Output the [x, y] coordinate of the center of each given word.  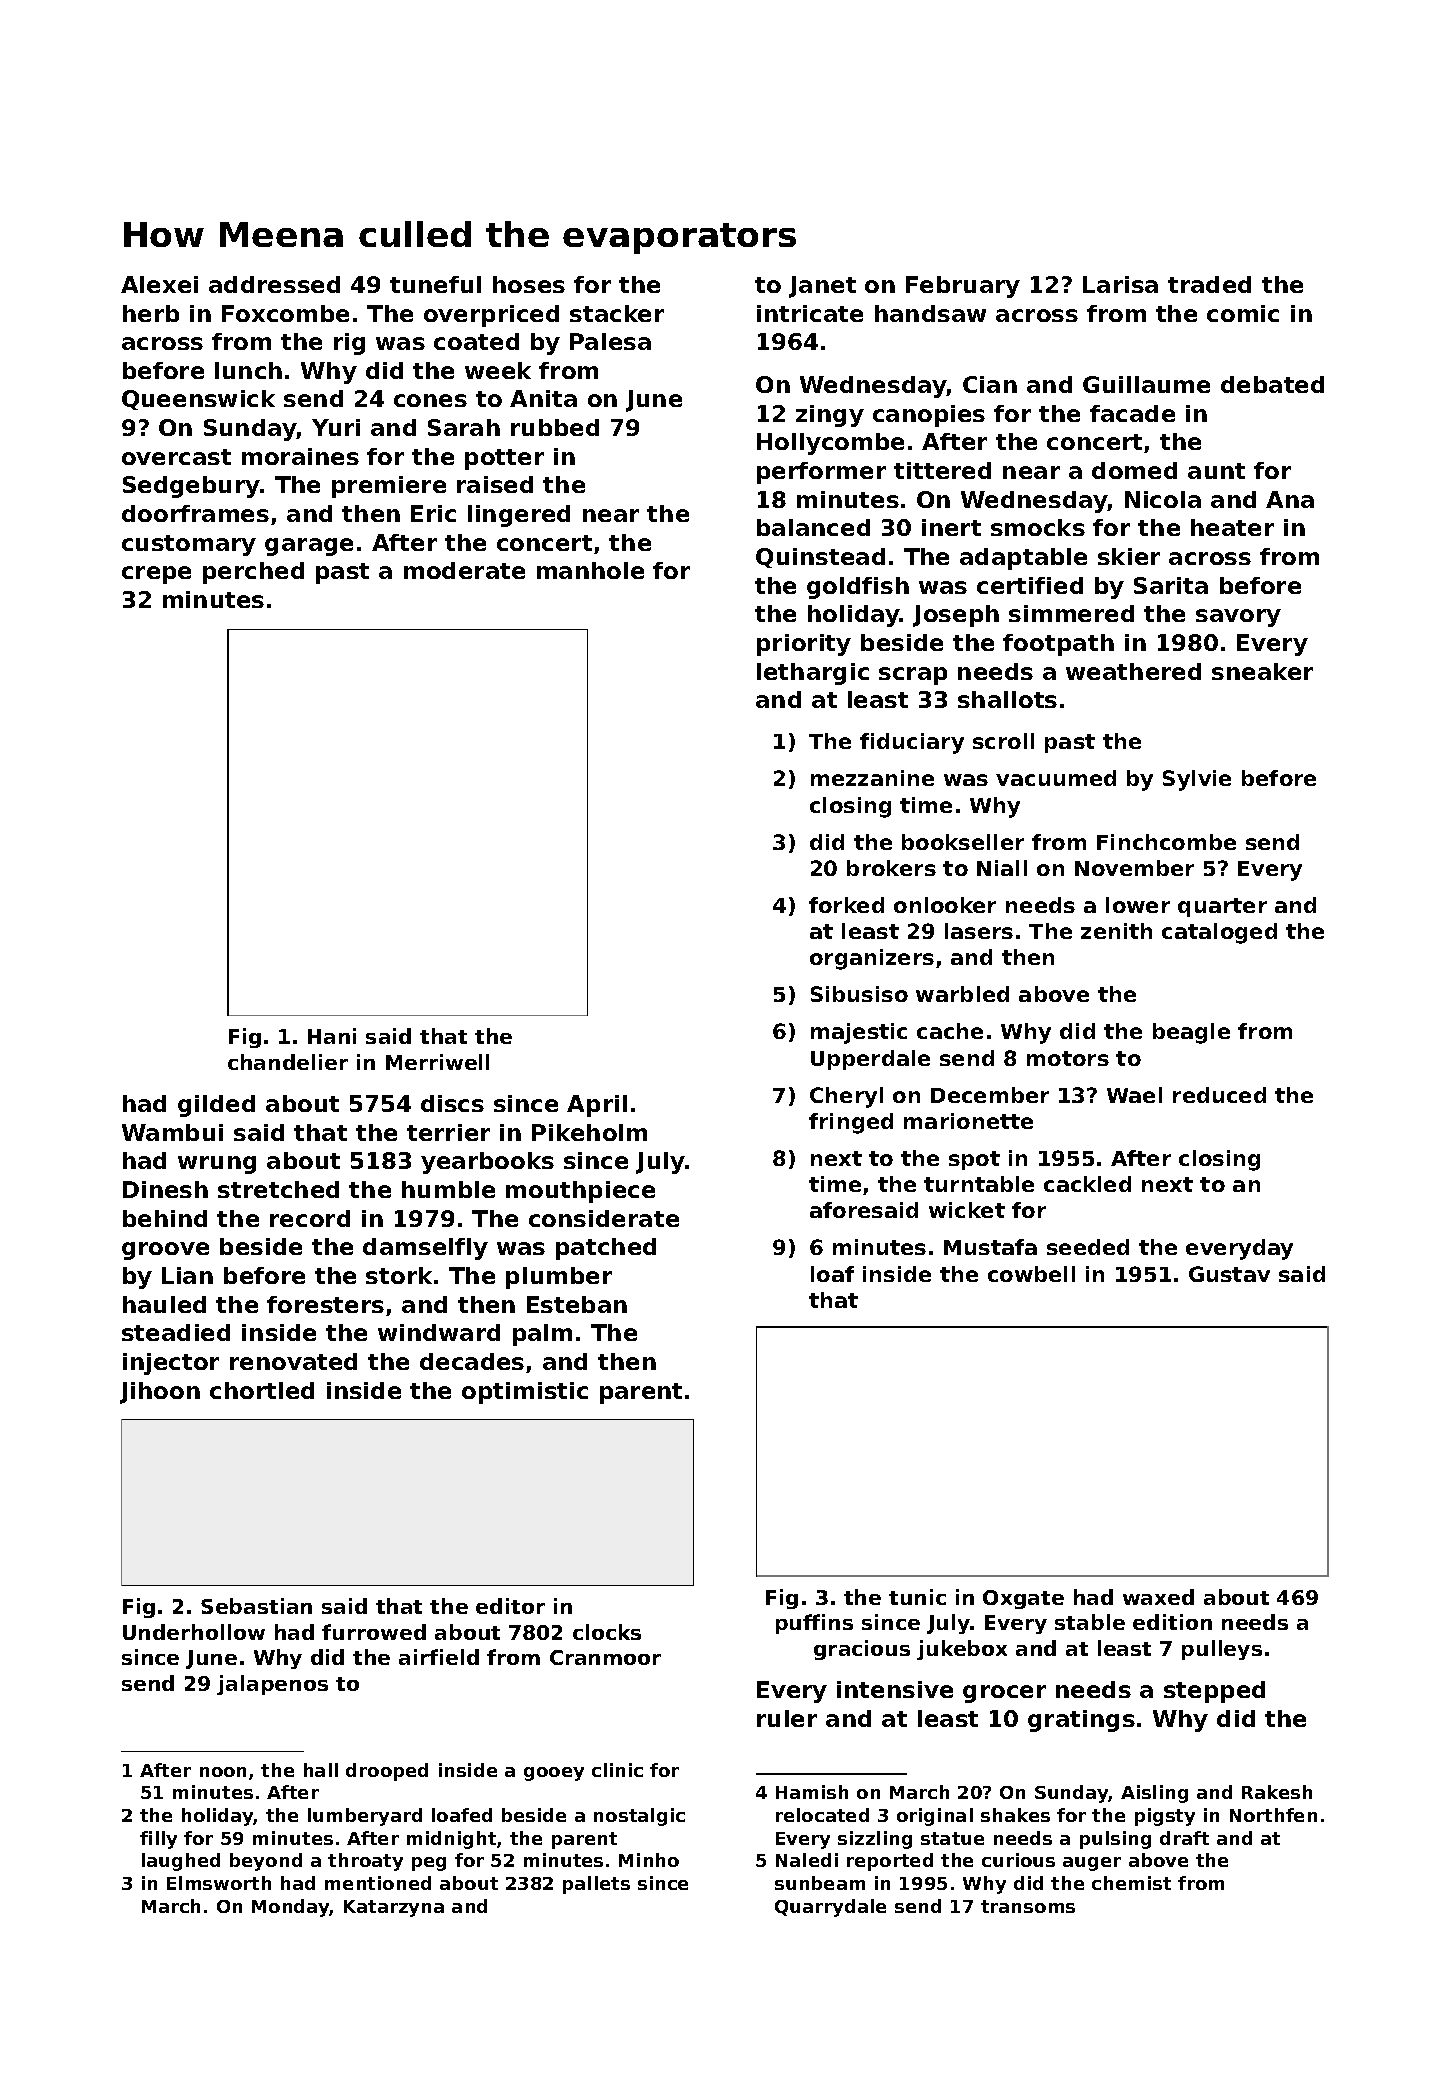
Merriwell [437, 1062]
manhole [590, 570]
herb [151, 313]
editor [510, 1606]
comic [1243, 313]
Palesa [610, 341]
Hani [332, 1036]
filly [158, 1840]
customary [189, 545]
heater [1232, 527]
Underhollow [194, 1632]
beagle [1191, 1033]
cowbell [1031, 1274]
